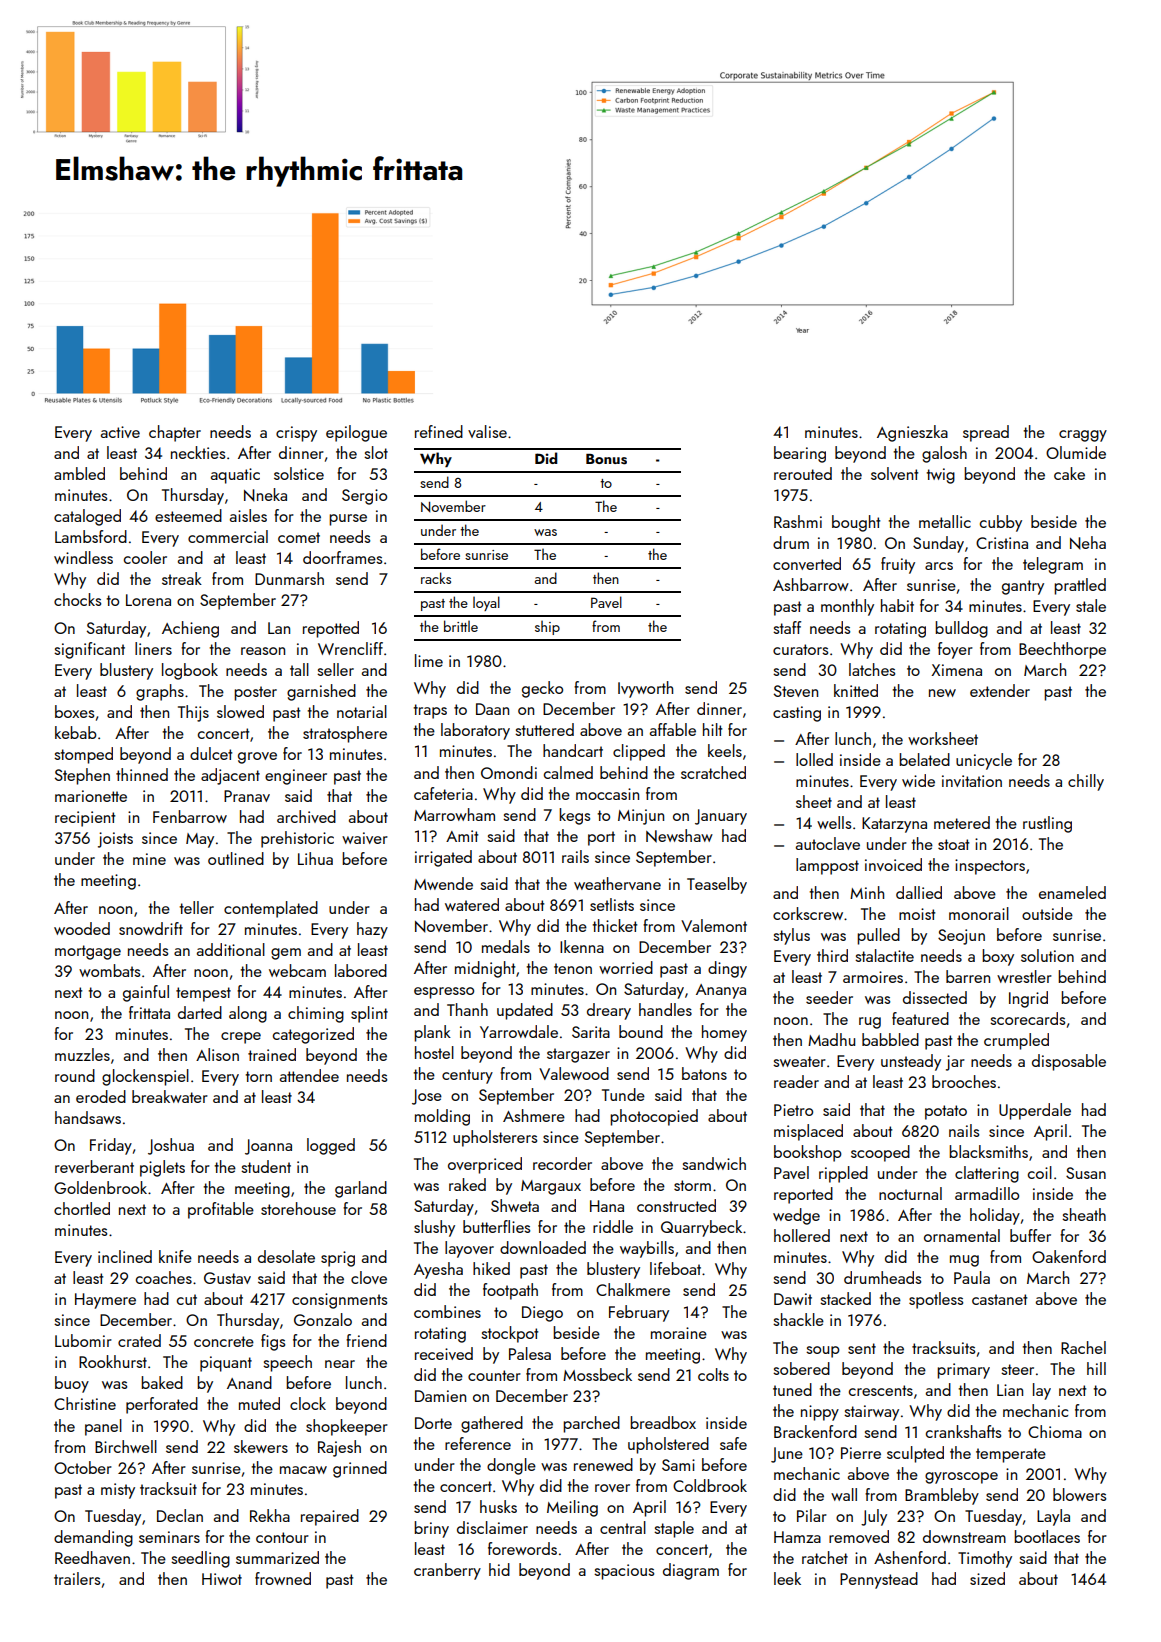 The height and width of the document is (1642, 1161). I want to click on rustling, so click(1047, 824).
